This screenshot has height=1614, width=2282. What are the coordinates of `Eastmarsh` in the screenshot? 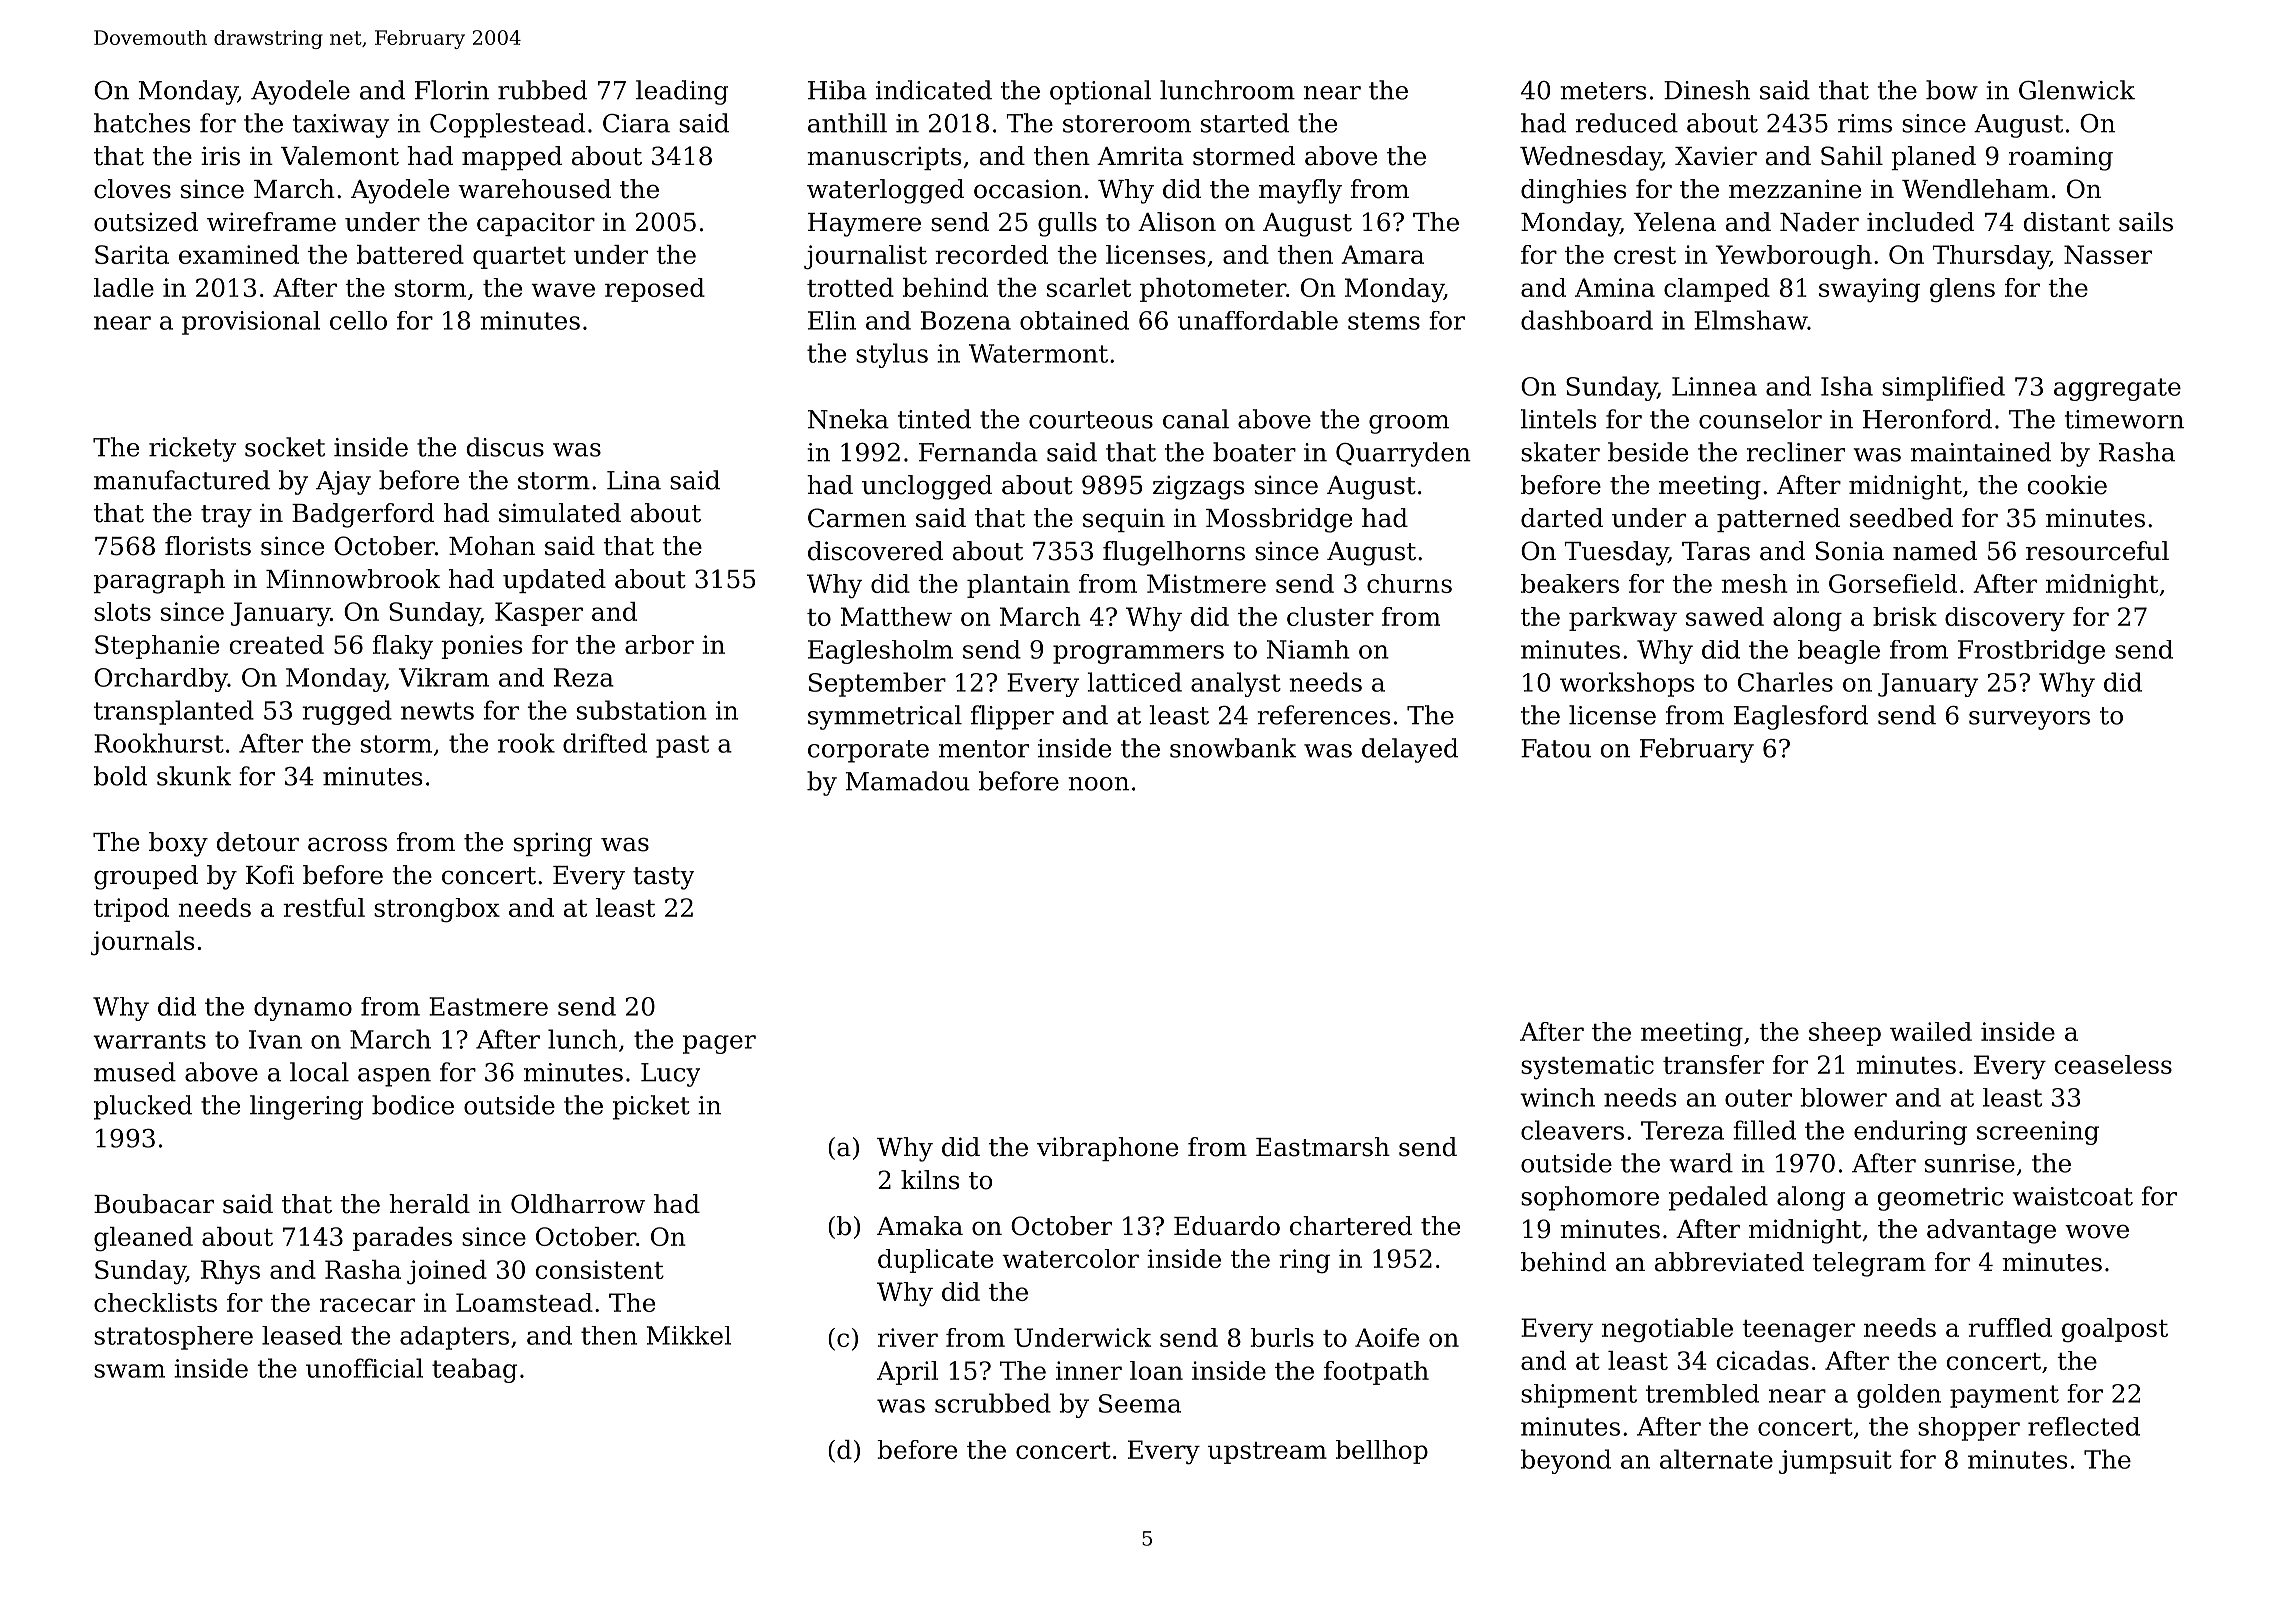 It's located at (1323, 1147).
